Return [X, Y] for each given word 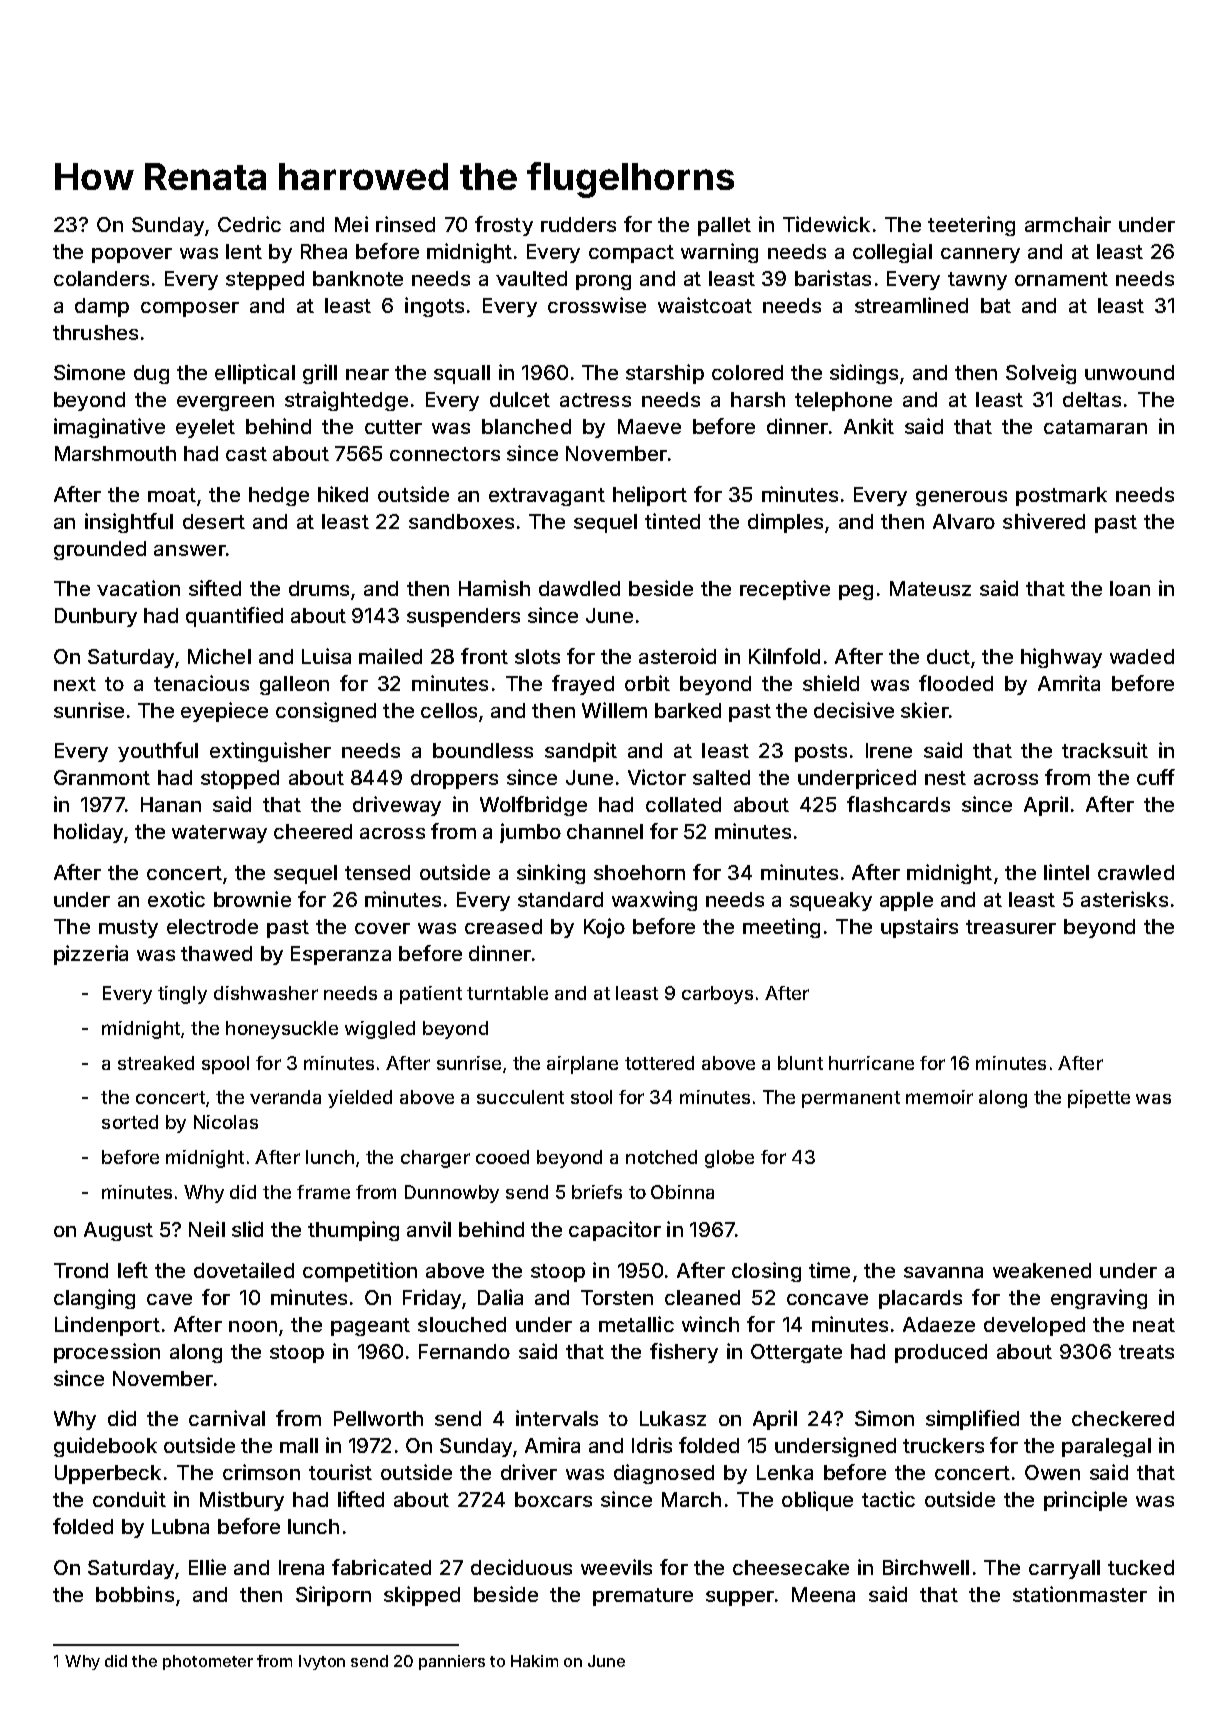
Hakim [534, 1661]
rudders [578, 224]
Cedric [249, 224]
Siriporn [333, 1596]
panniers [452, 1662]
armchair [1068, 224]
